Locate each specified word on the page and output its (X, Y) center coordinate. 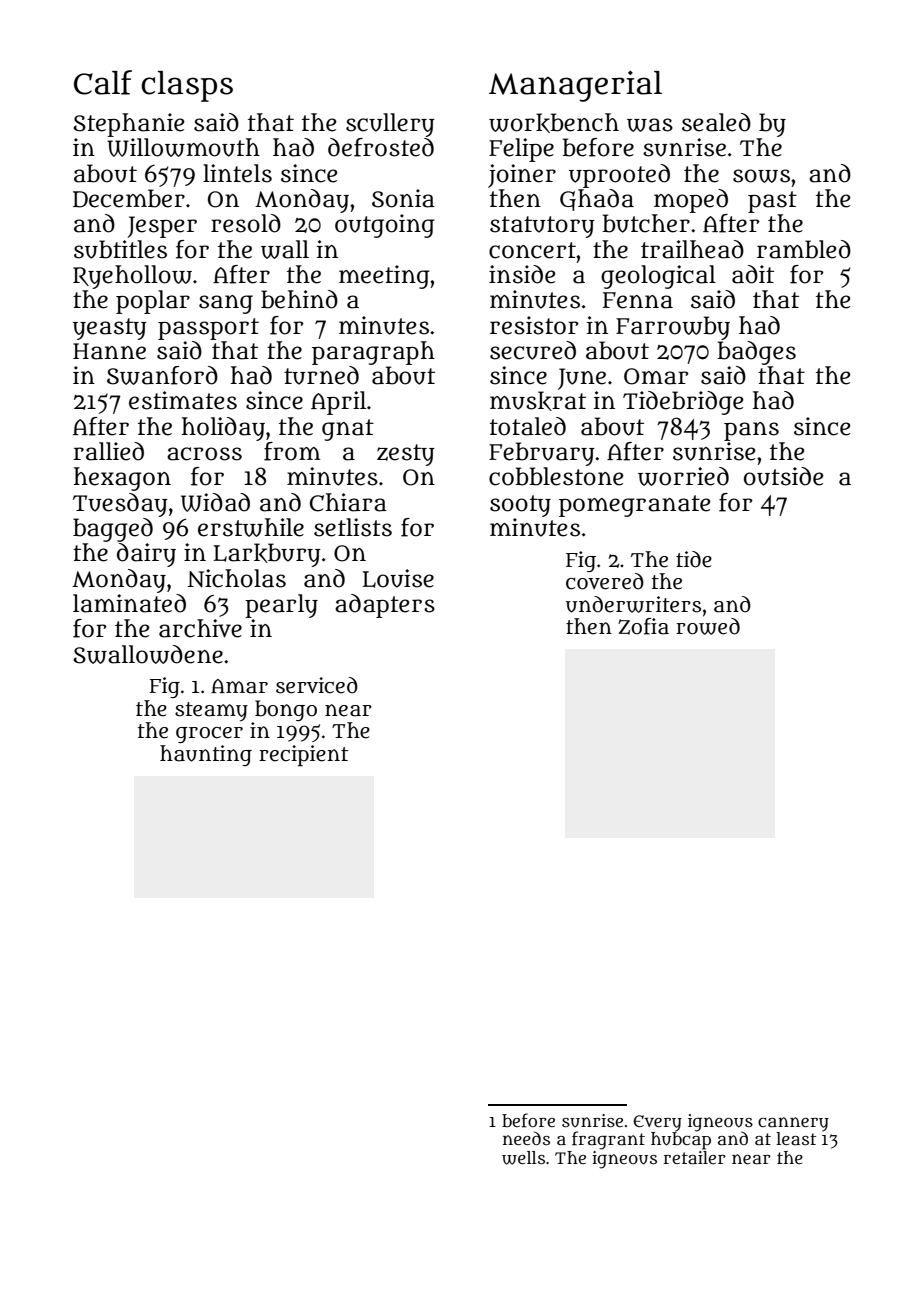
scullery (390, 125)
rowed (708, 626)
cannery (793, 1124)
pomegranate (635, 506)
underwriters (633, 604)
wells (523, 1158)
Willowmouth (183, 147)
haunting (206, 755)
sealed (716, 122)
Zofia (643, 626)
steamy (211, 712)
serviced (317, 685)
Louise (398, 578)
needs (526, 1138)
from (292, 451)
